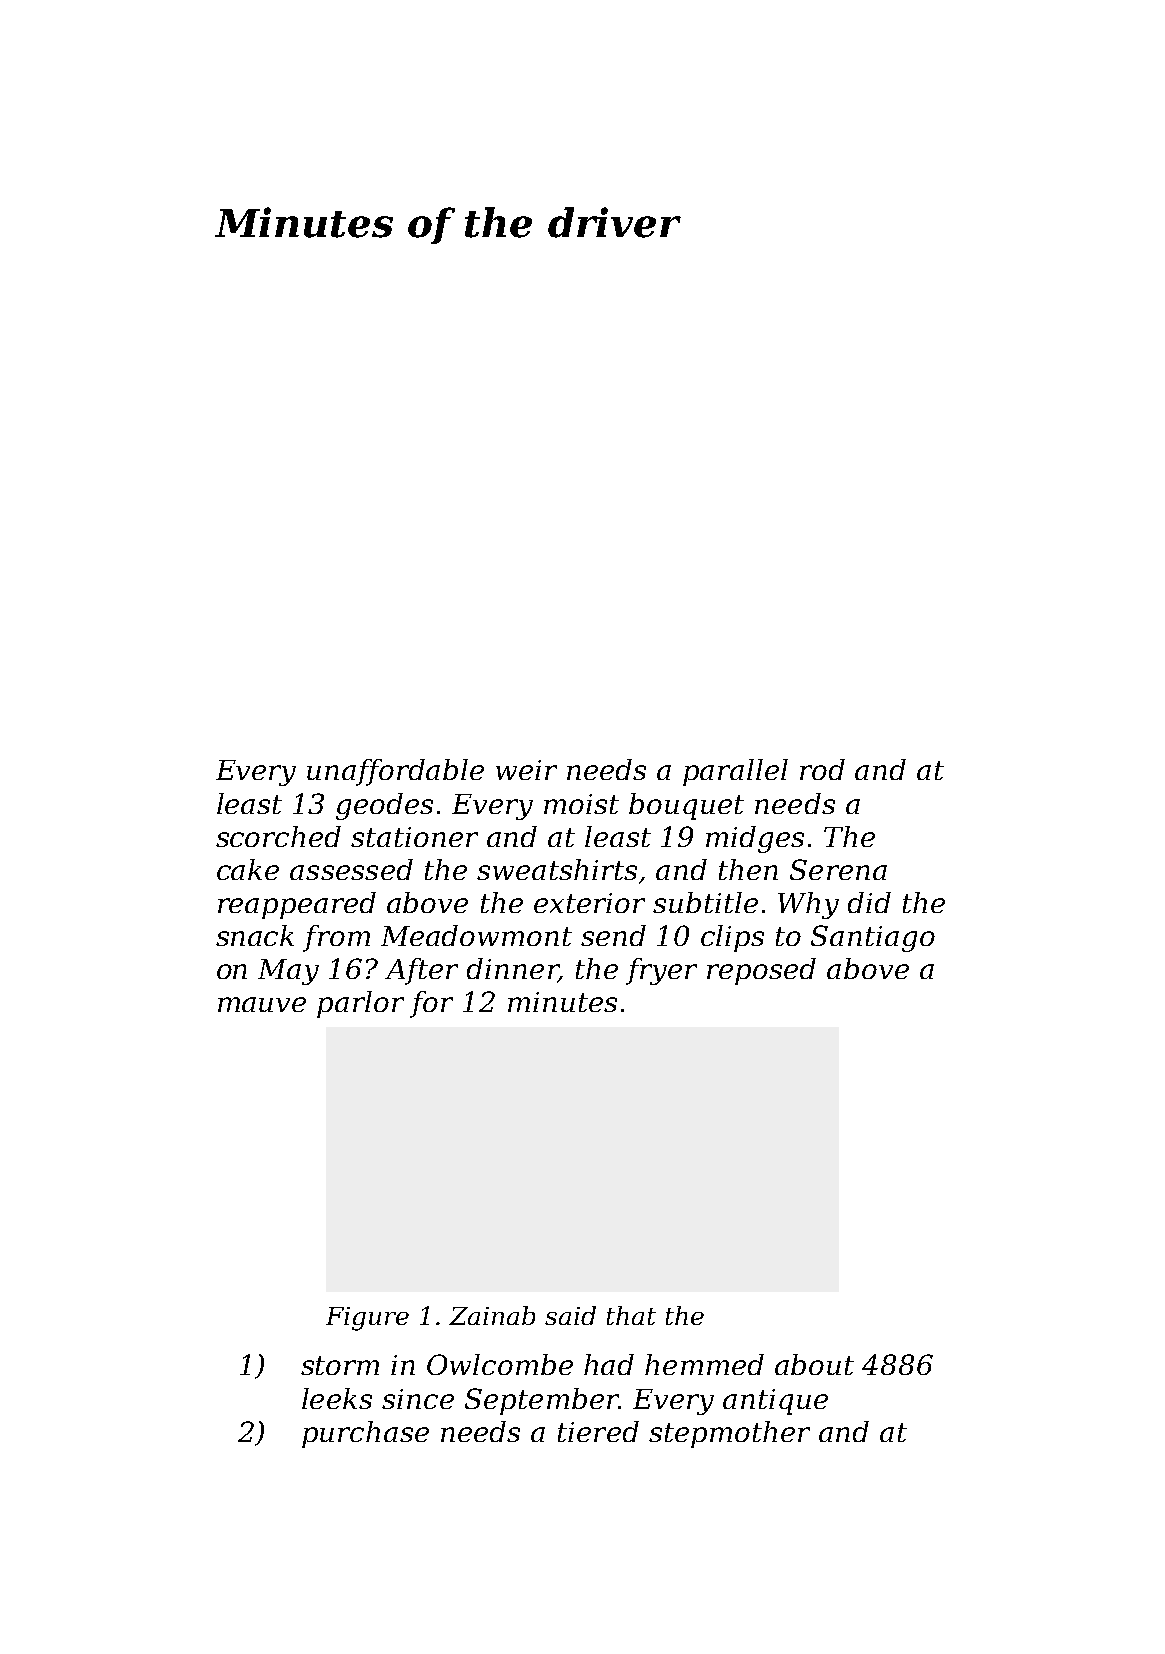 This screenshot has height=1654, width=1165. Describe the element at coordinates (340, 1365) in the screenshot. I see `storm` at that location.
